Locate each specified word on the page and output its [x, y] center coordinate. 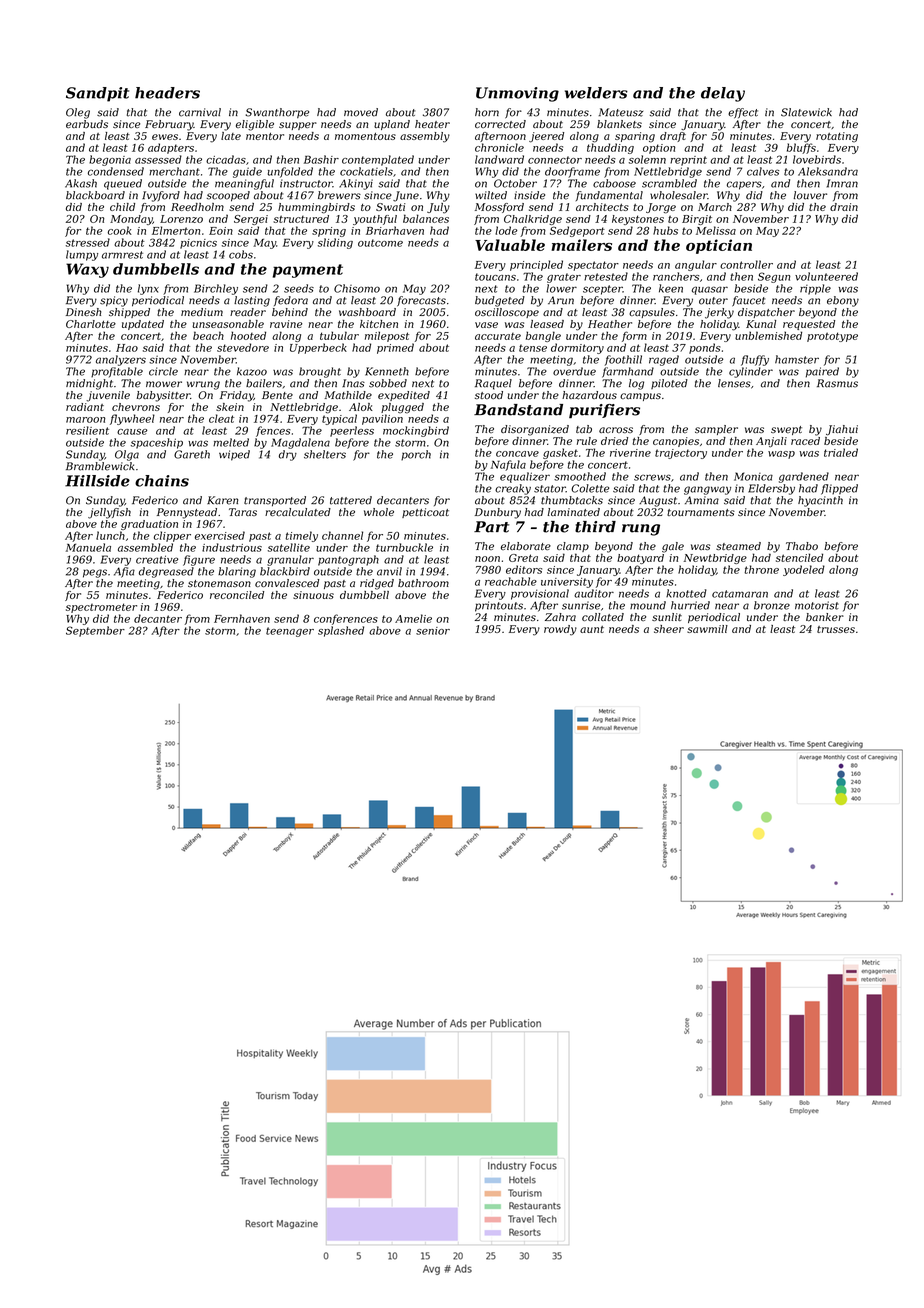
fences [273, 431]
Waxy [87, 270]
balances [426, 218]
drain [844, 207]
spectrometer [101, 608]
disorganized [535, 430]
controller [746, 264]
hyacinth [820, 501]
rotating [837, 137]
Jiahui [842, 430]
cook [120, 230]
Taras [243, 512]
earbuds [87, 124]
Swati [391, 207]
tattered [351, 500]
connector [555, 160]
